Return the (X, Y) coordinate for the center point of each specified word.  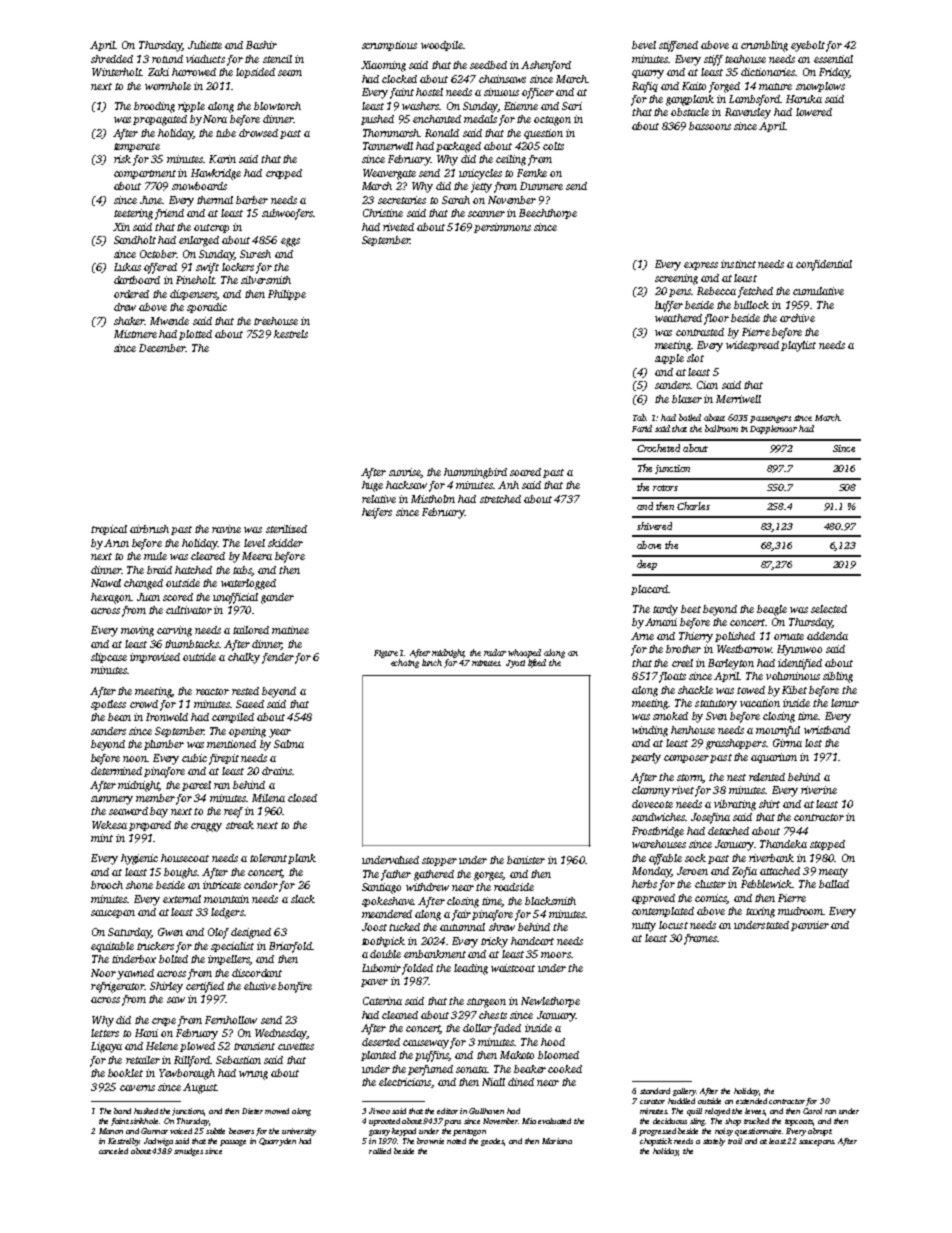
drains (277, 771)
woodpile (442, 46)
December (162, 348)
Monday (651, 872)
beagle (772, 610)
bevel (644, 45)
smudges (188, 1152)
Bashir (261, 45)
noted (456, 1141)
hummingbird (475, 473)
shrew (502, 927)
